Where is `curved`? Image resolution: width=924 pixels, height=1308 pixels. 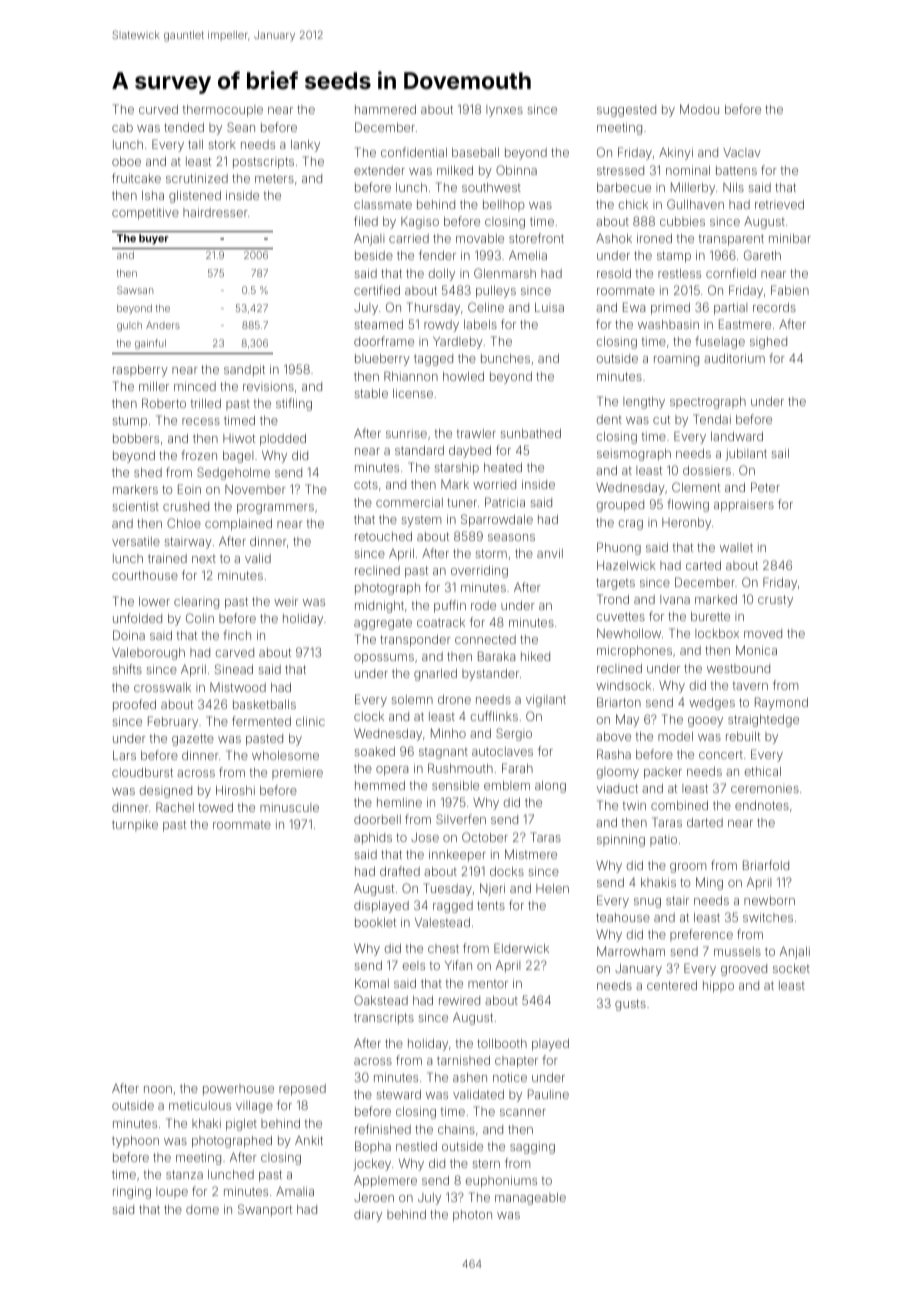
curved is located at coordinates (158, 109).
